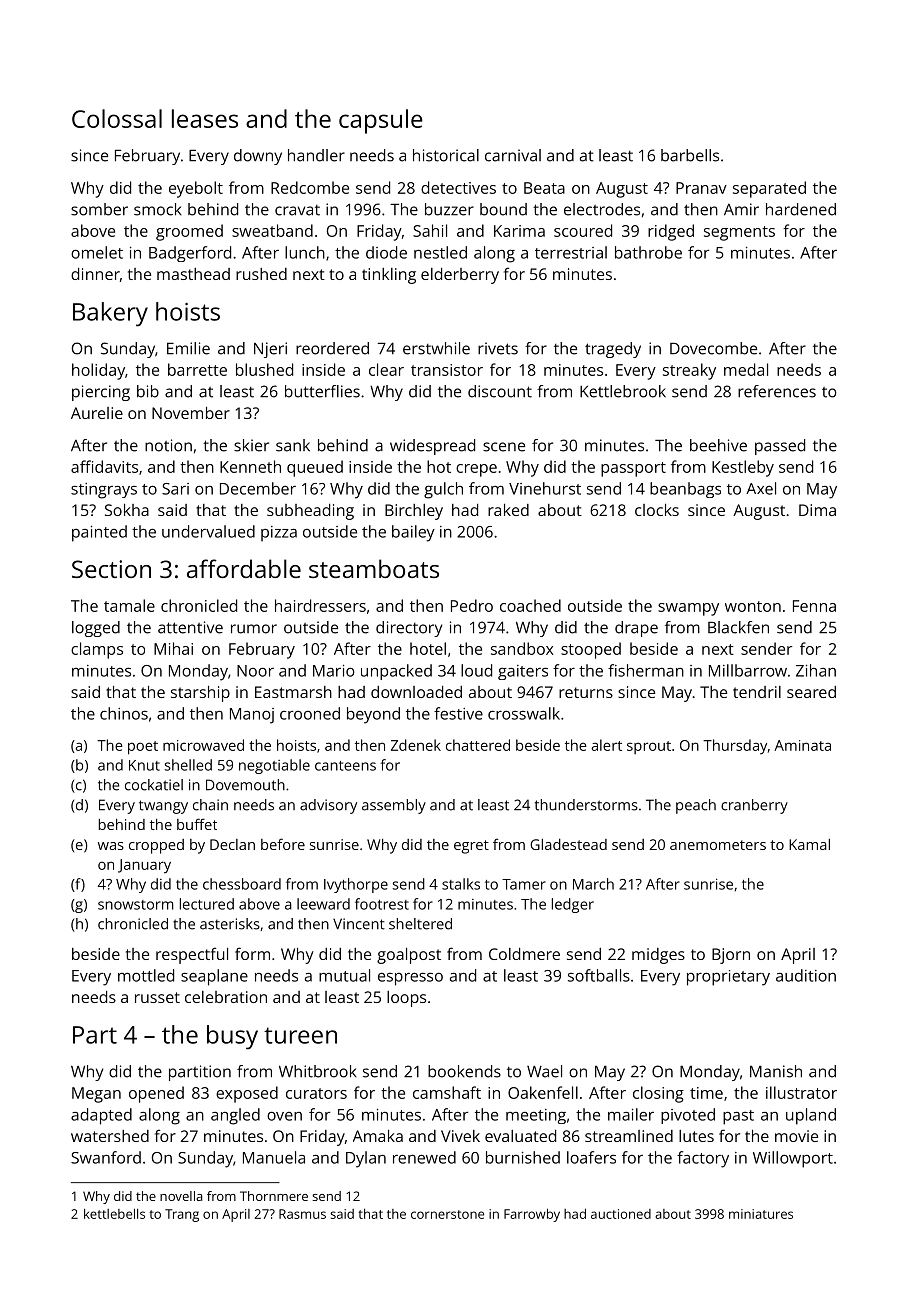 The height and width of the screenshot is (1316, 908). I want to click on cornerstone, so click(447, 1214).
